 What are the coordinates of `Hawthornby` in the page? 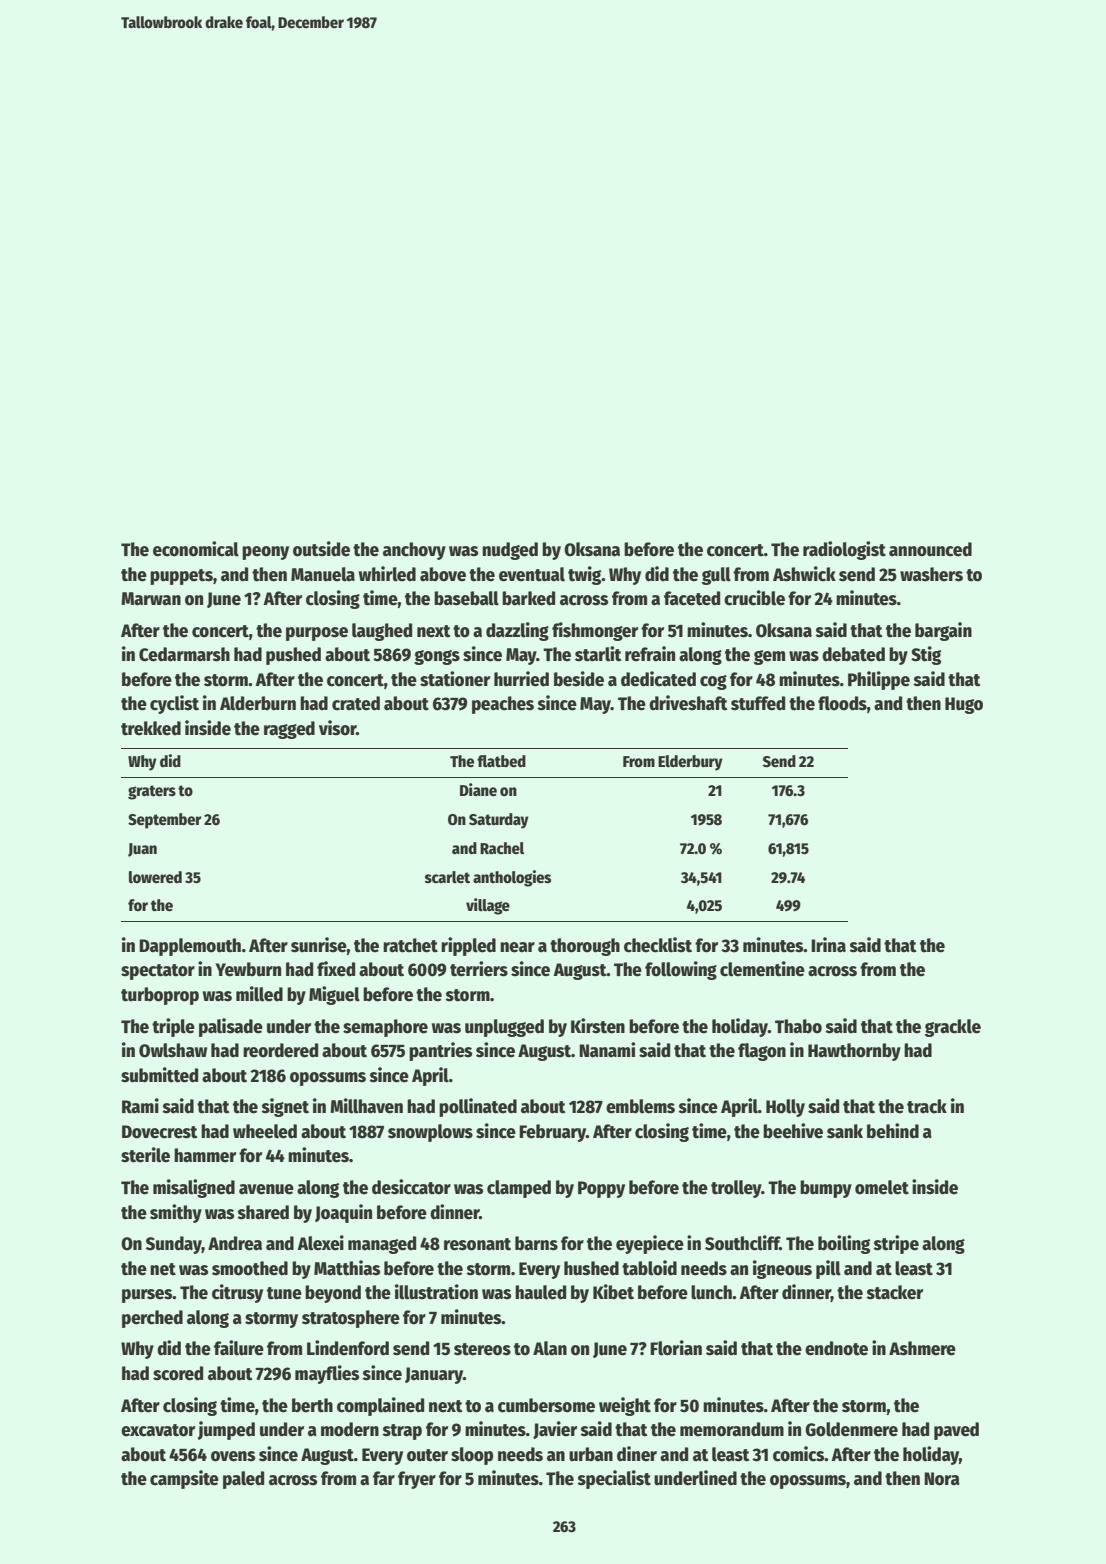 It's located at (854, 1052).
